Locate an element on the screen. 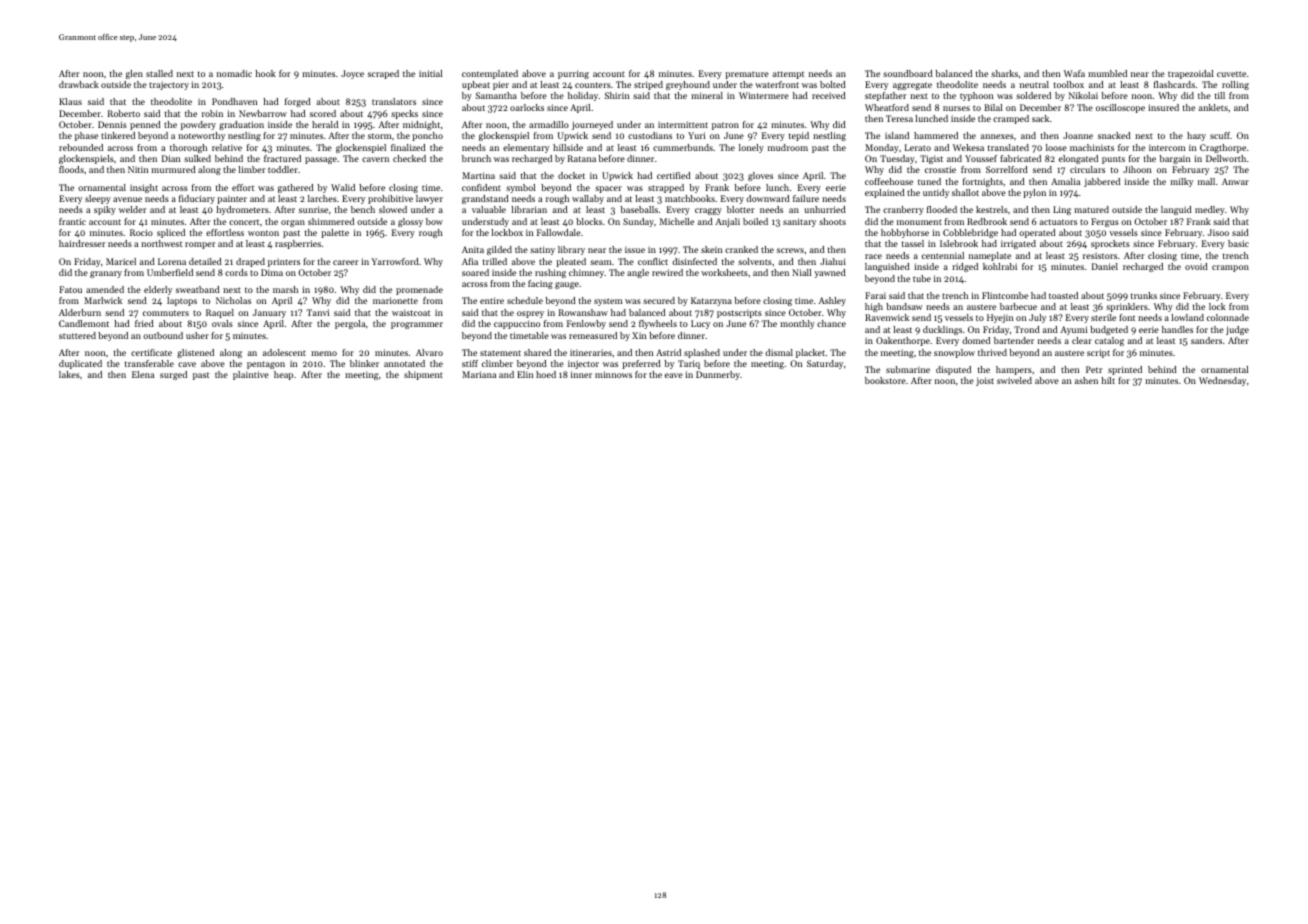  matured is located at coordinates (1091, 209).
